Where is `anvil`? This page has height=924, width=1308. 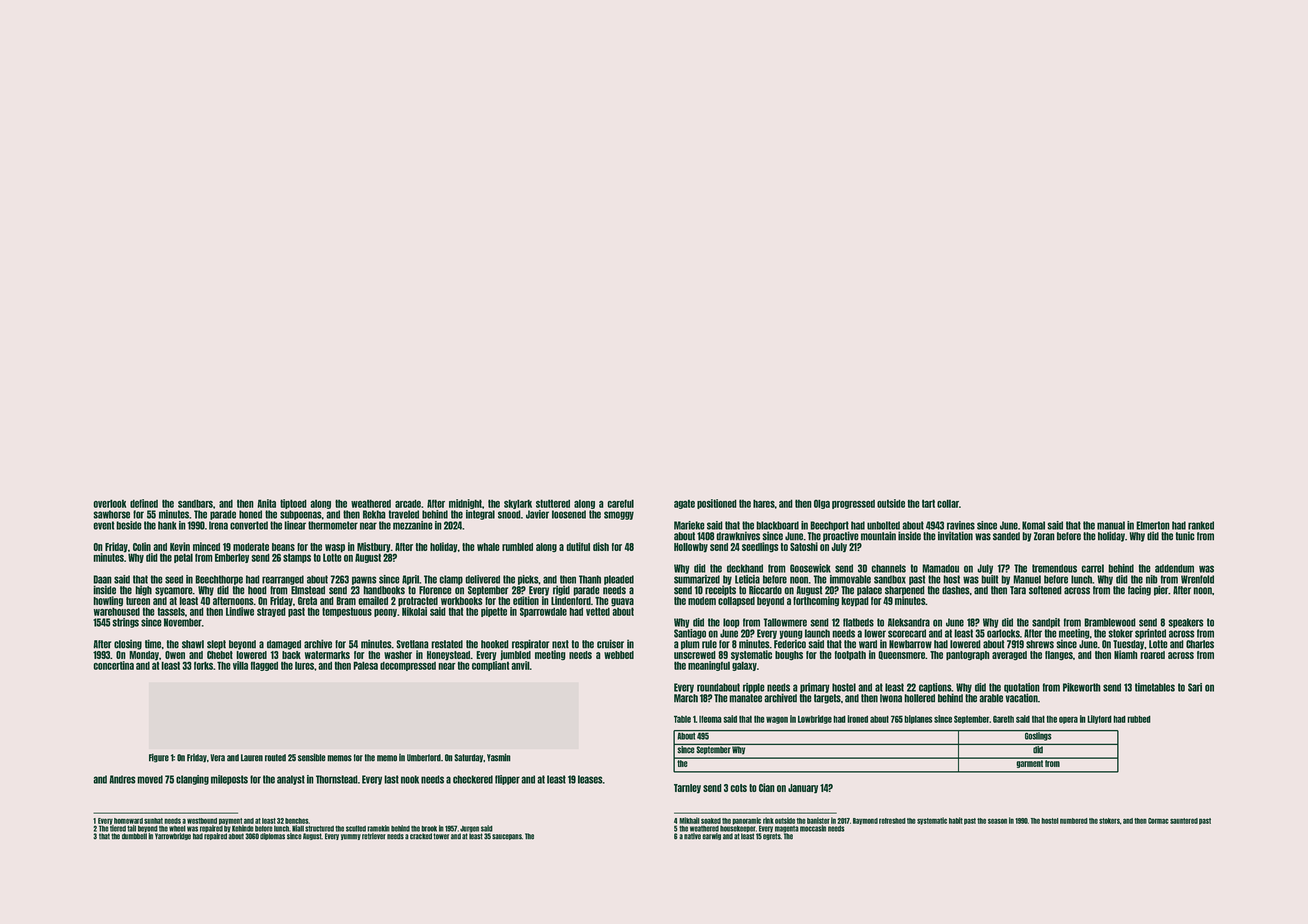
anvil is located at coordinates (520, 665).
